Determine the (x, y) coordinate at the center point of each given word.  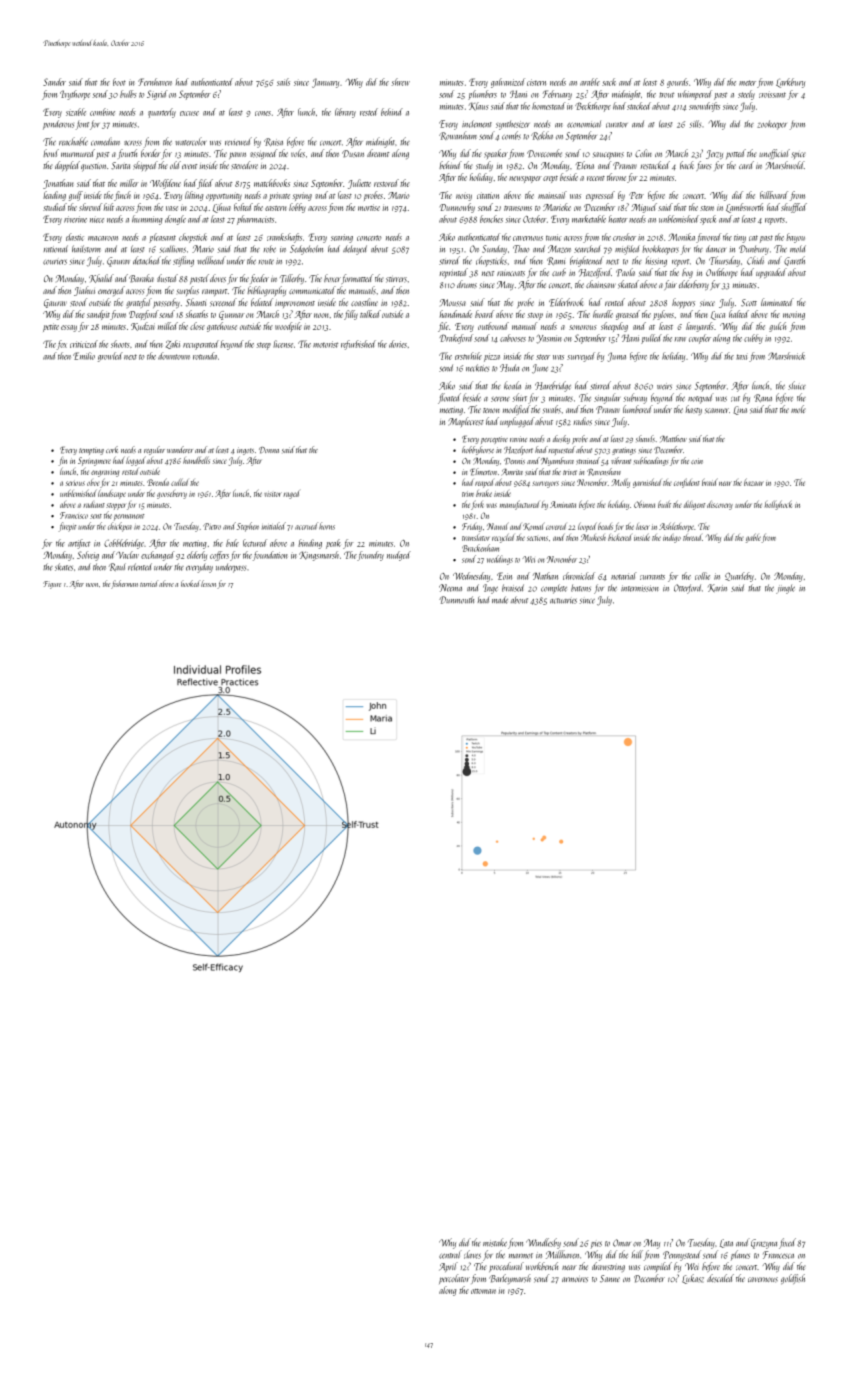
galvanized (508, 83)
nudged (399, 556)
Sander (54, 82)
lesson (208, 583)
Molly (621, 483)
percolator (454, 1279)
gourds (677, 83)
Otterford (687, 589)
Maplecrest (466, 422)
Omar (622, 1243)
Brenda (158, 482)
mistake (495, 1242)
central (450, 1254)
